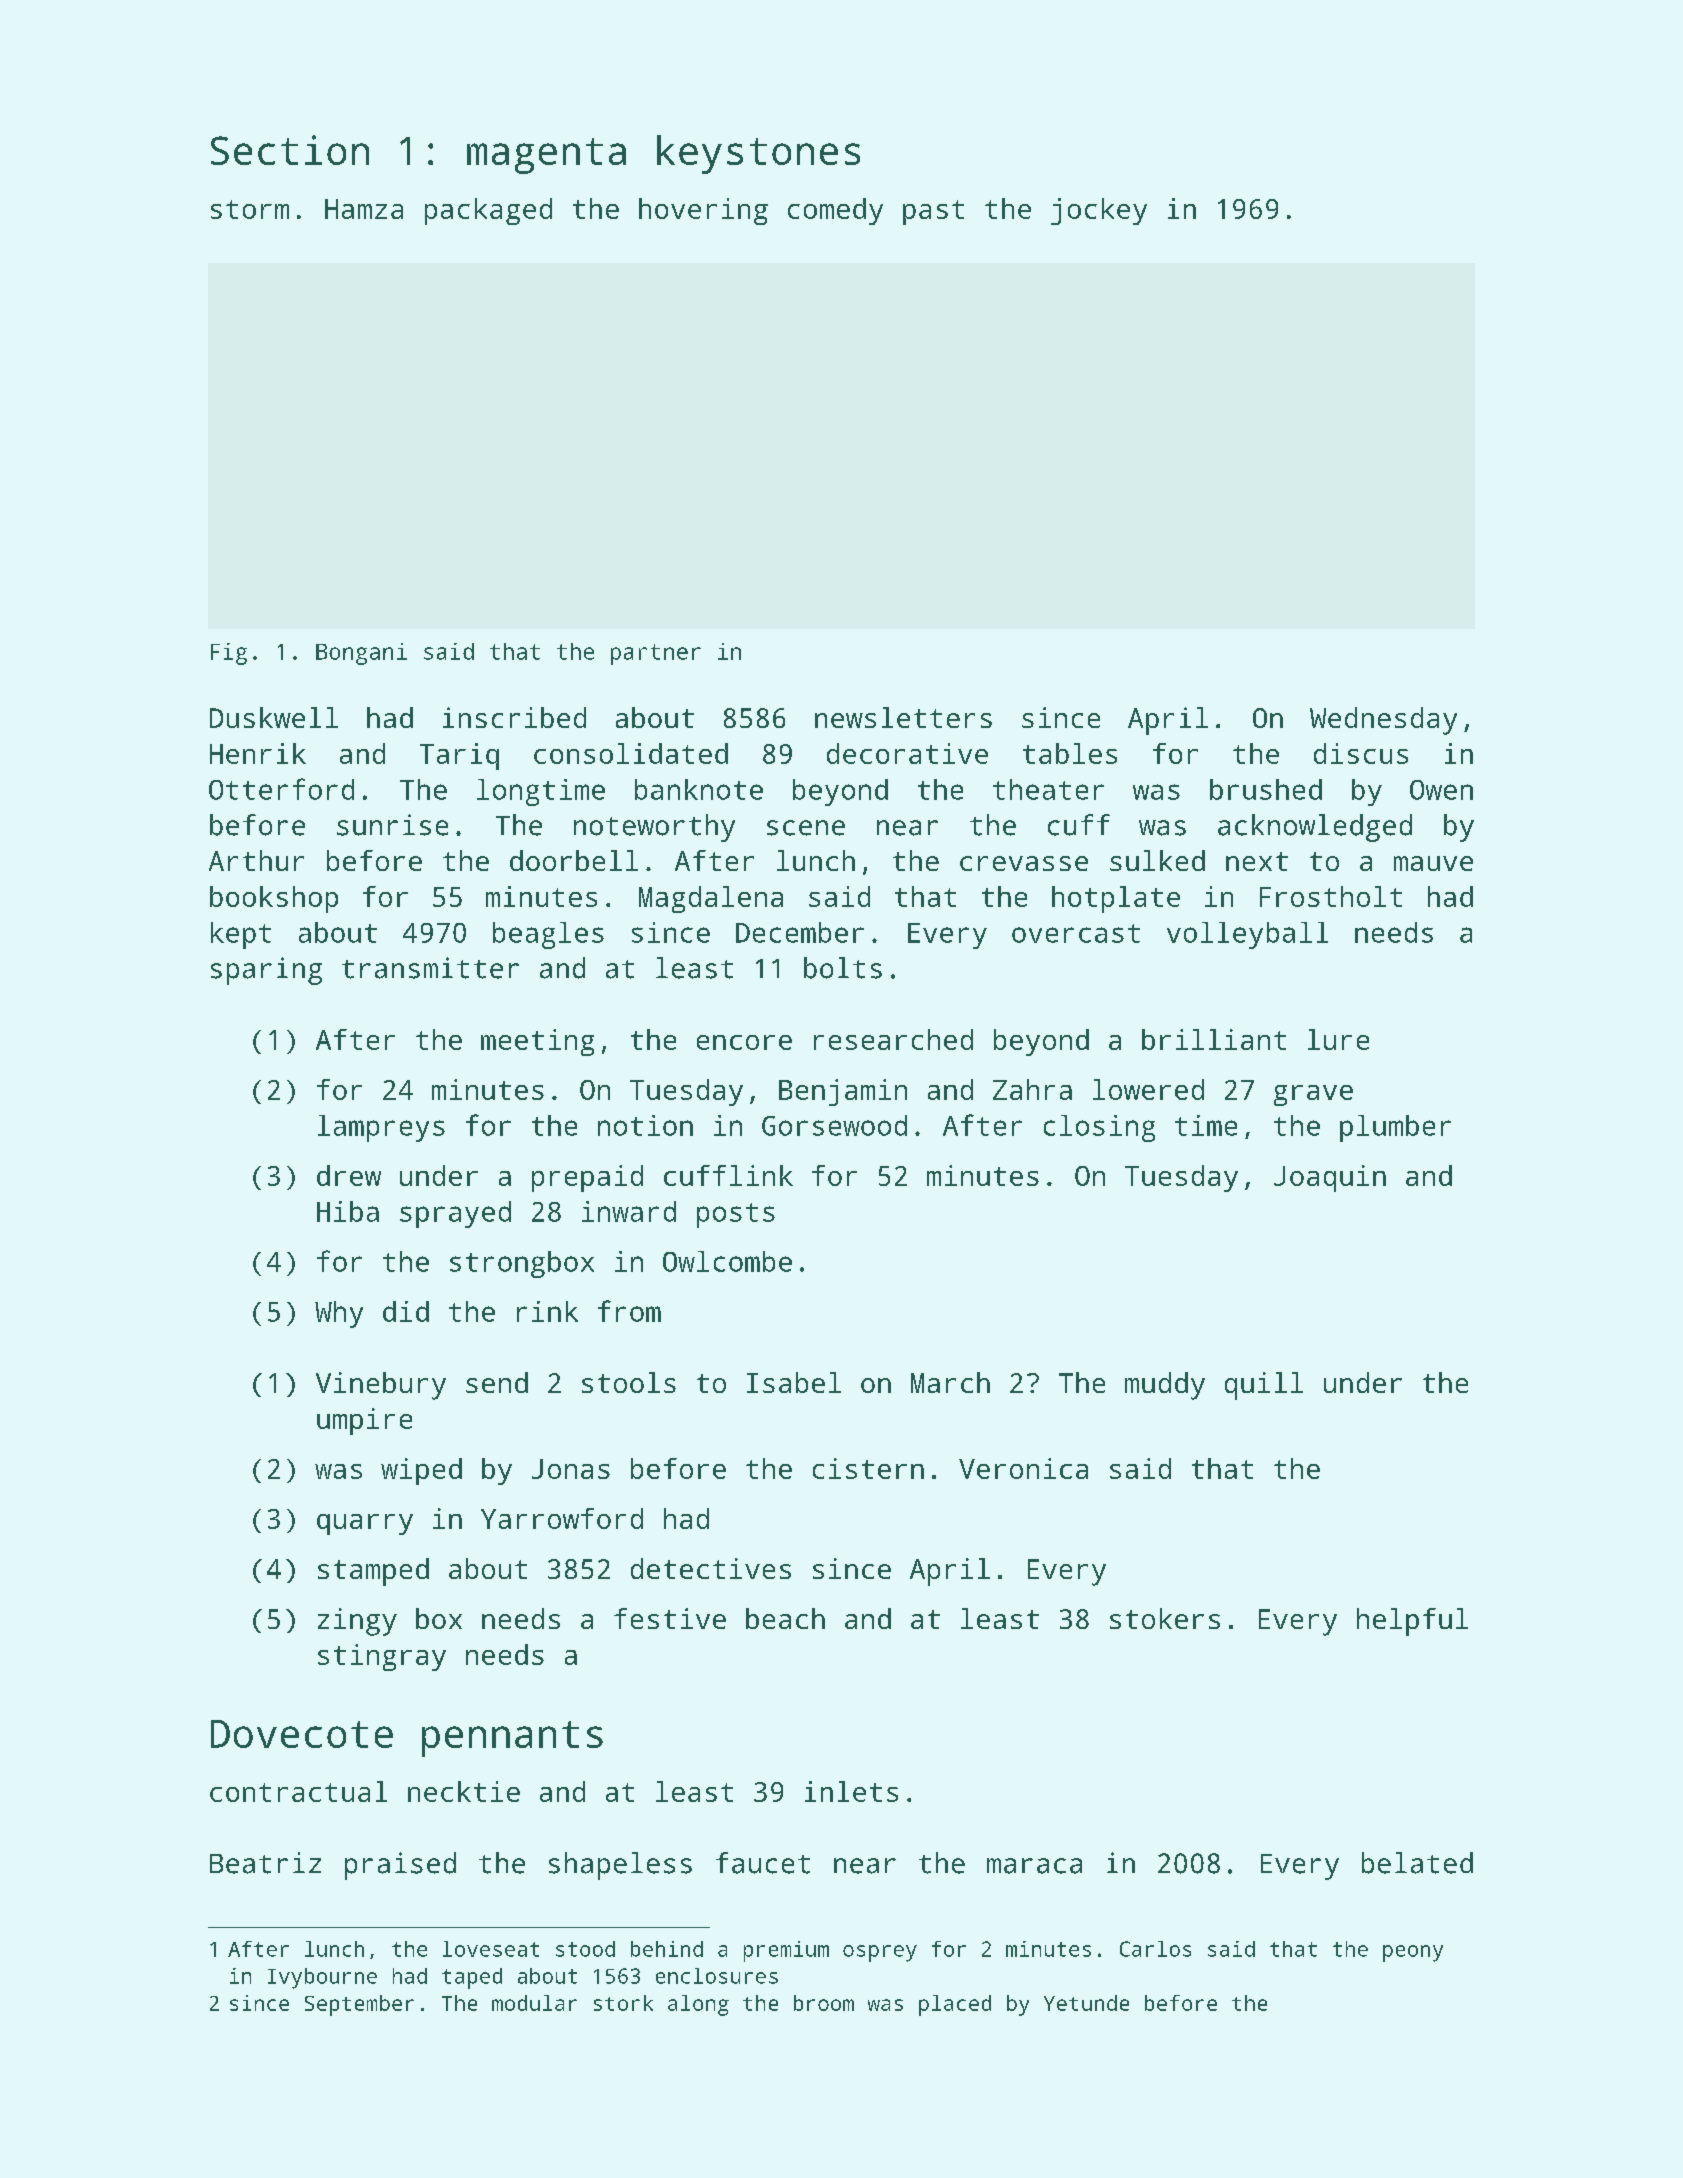 This screenshot has width=1683, height=2178. What do you see at coordinates (1383, 721) in the screenshot?
I see `Wednesday` at bounding box center [1383, 721].
